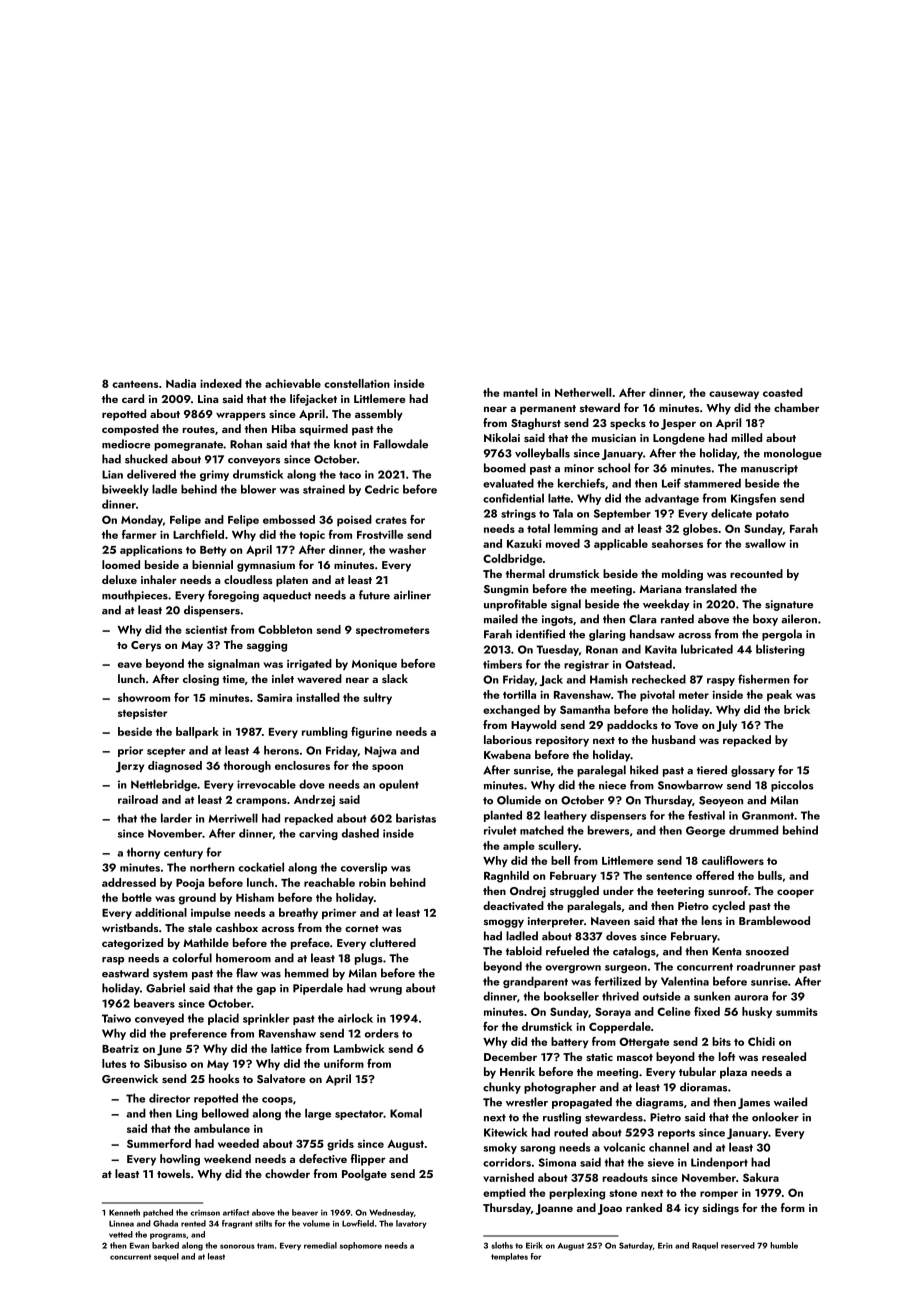  Describe the element at coordinates (719, 1195) in the screenshot. I see `romper` at that location.
